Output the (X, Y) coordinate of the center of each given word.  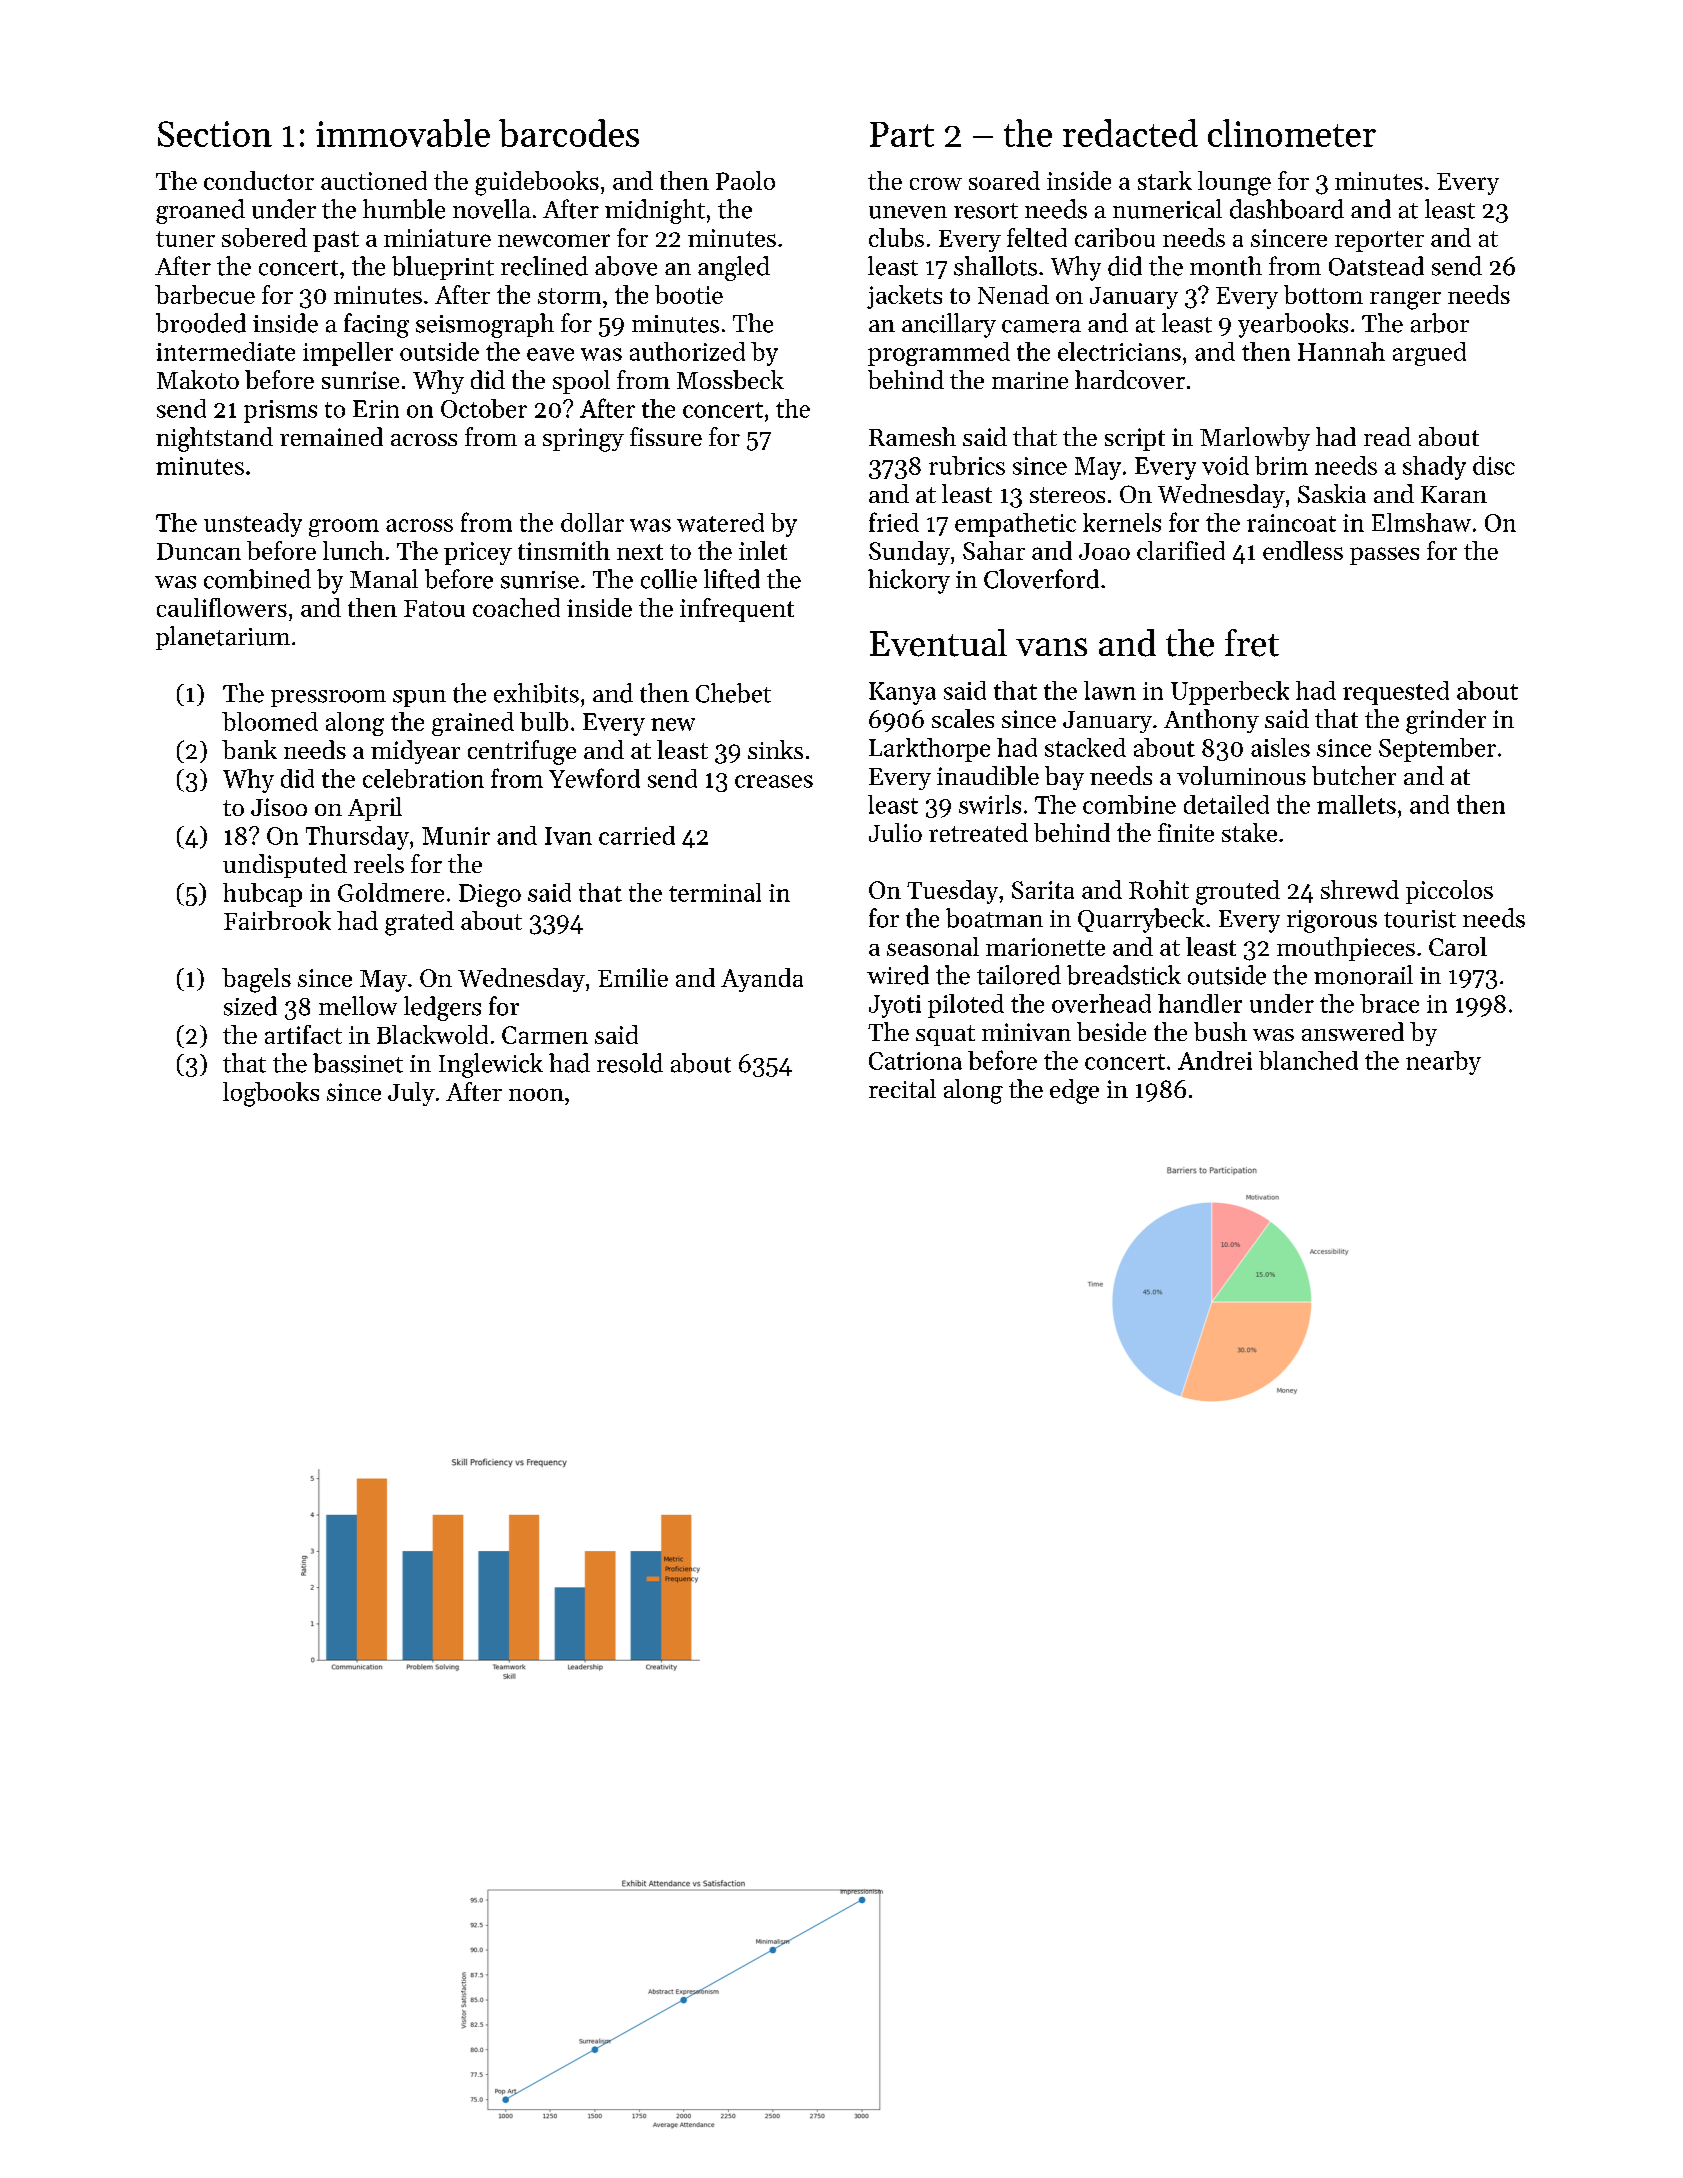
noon (536, 1094)
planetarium (223, 638)
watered (720, 522)
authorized (687, 351)
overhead (1101, 1003)
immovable (403, 133)
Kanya (902, 693)
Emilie (633, 977)
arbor (1440, 323)
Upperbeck (1230, 693)
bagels (256, 980)
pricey (478, 553)
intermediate (225, 351)
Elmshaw (1421, 522)
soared (1004, 180)
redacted (1130, 133)
